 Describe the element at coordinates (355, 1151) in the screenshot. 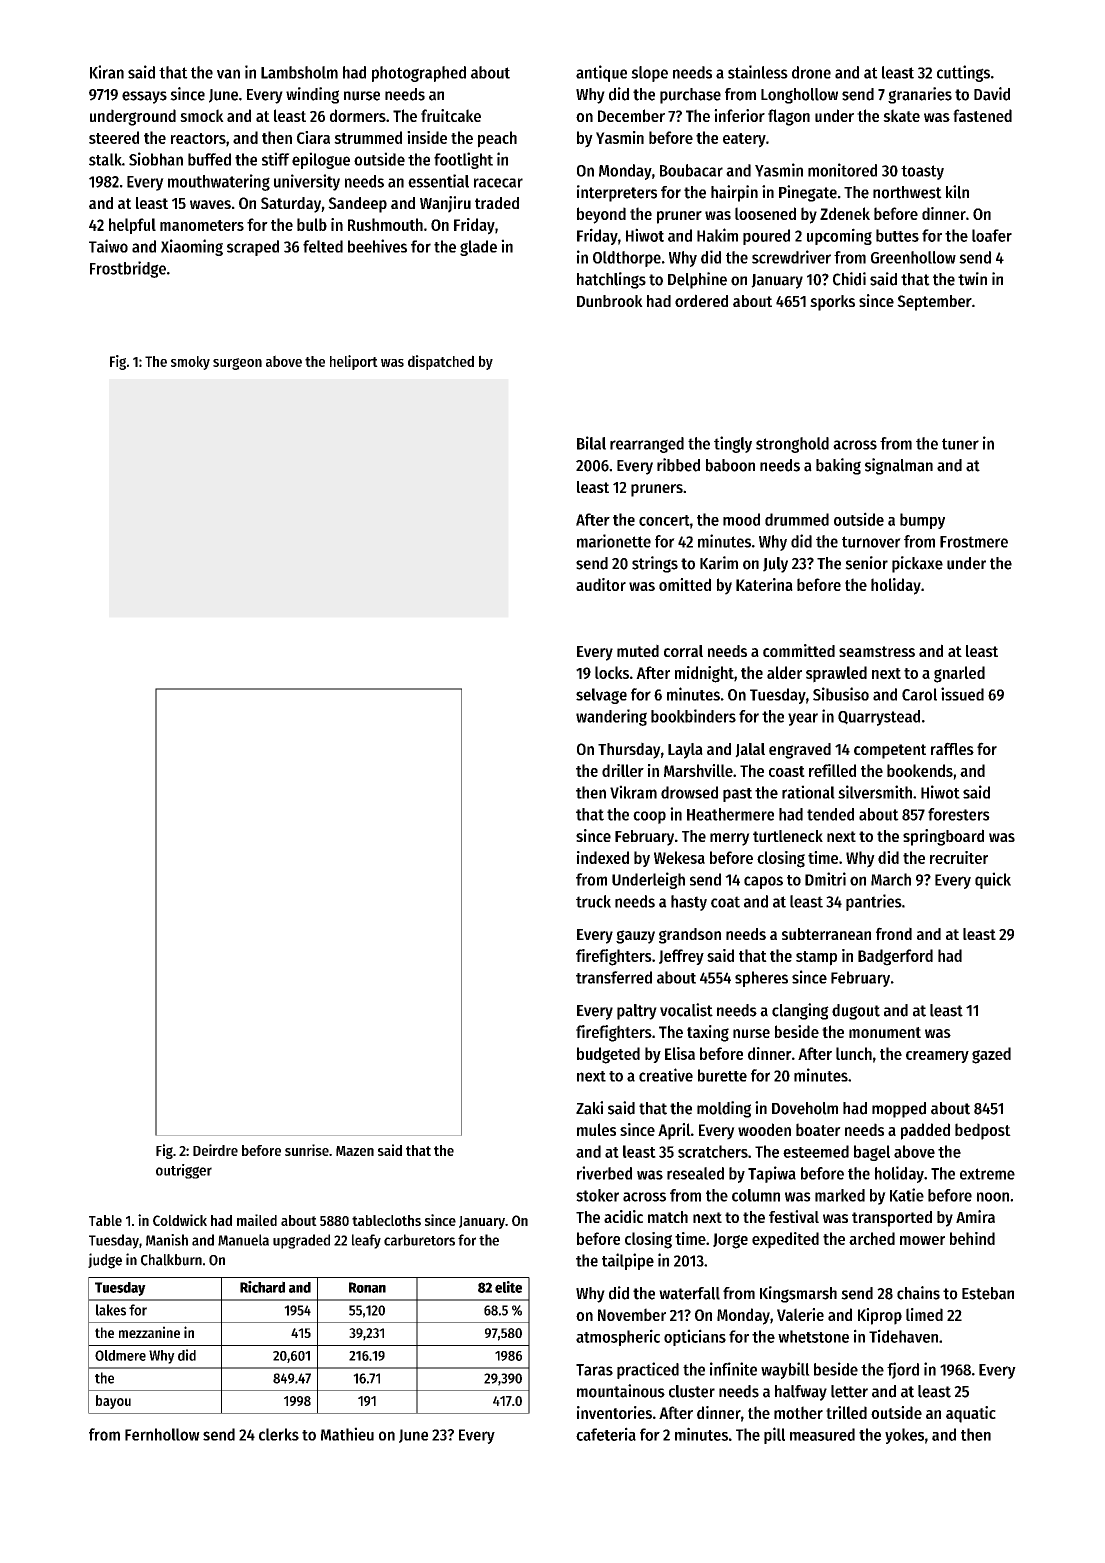

I see `Mazen` at that location.
